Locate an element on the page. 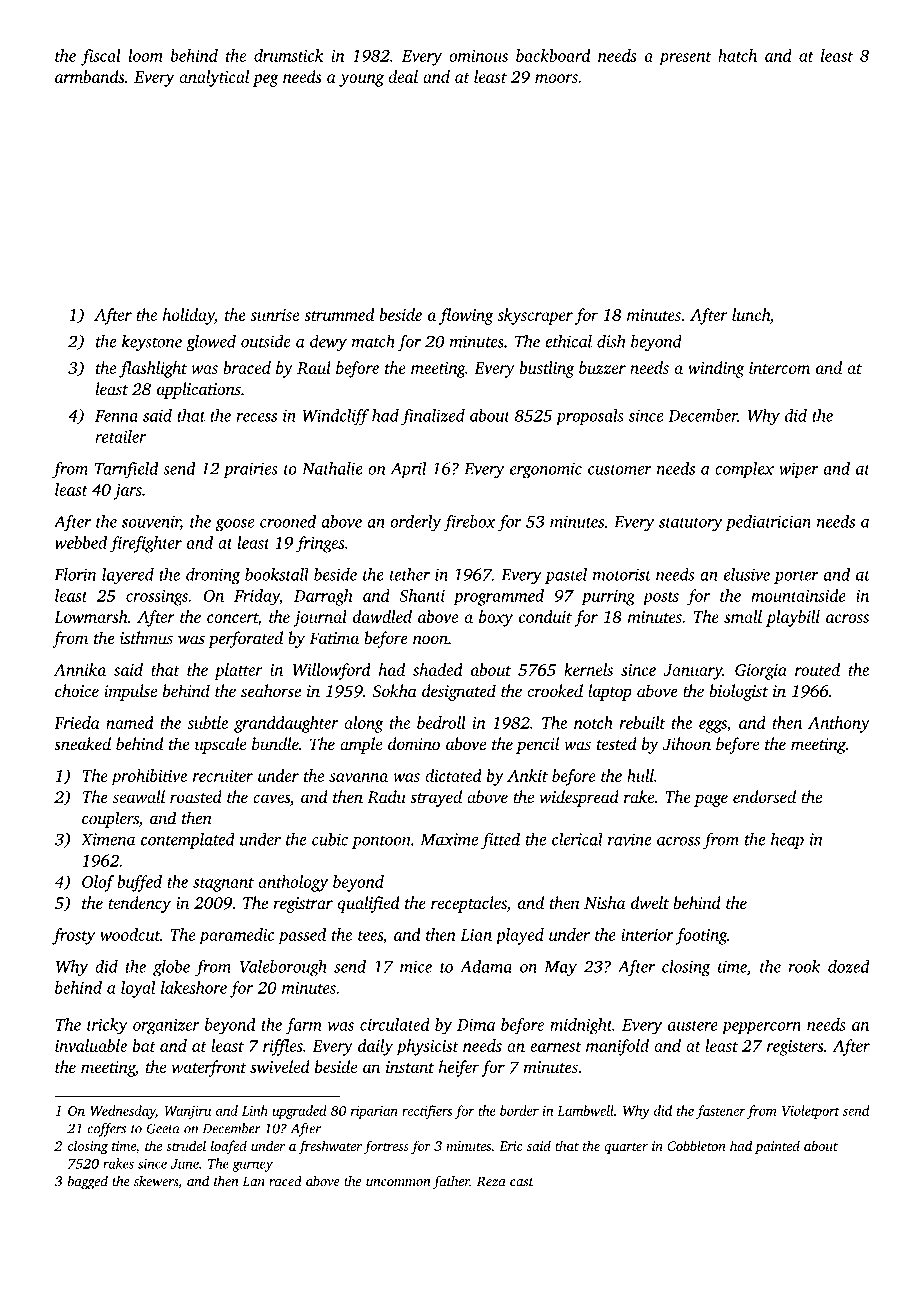 This page has height=1308, width=924. goose is located at coordinates (235, 525).
